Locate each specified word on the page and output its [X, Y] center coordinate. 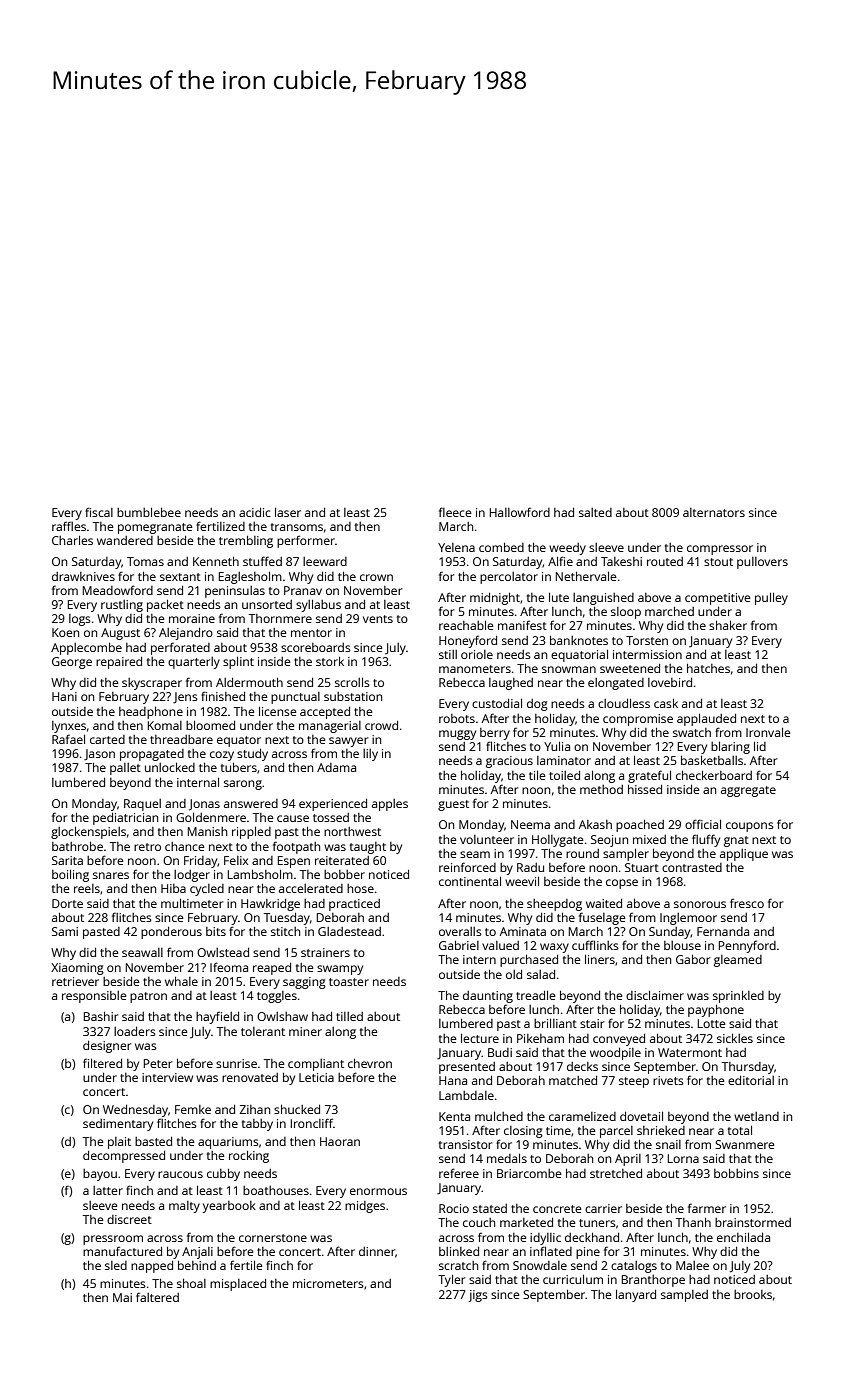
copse [622, 884]
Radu [530, 867]
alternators [714, 512]
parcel [616, 1132]
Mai [122, 1297]
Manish [207, 831]
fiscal [99, 512]
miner [305, 1031]
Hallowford [520, 512]
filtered [102, 1063]
